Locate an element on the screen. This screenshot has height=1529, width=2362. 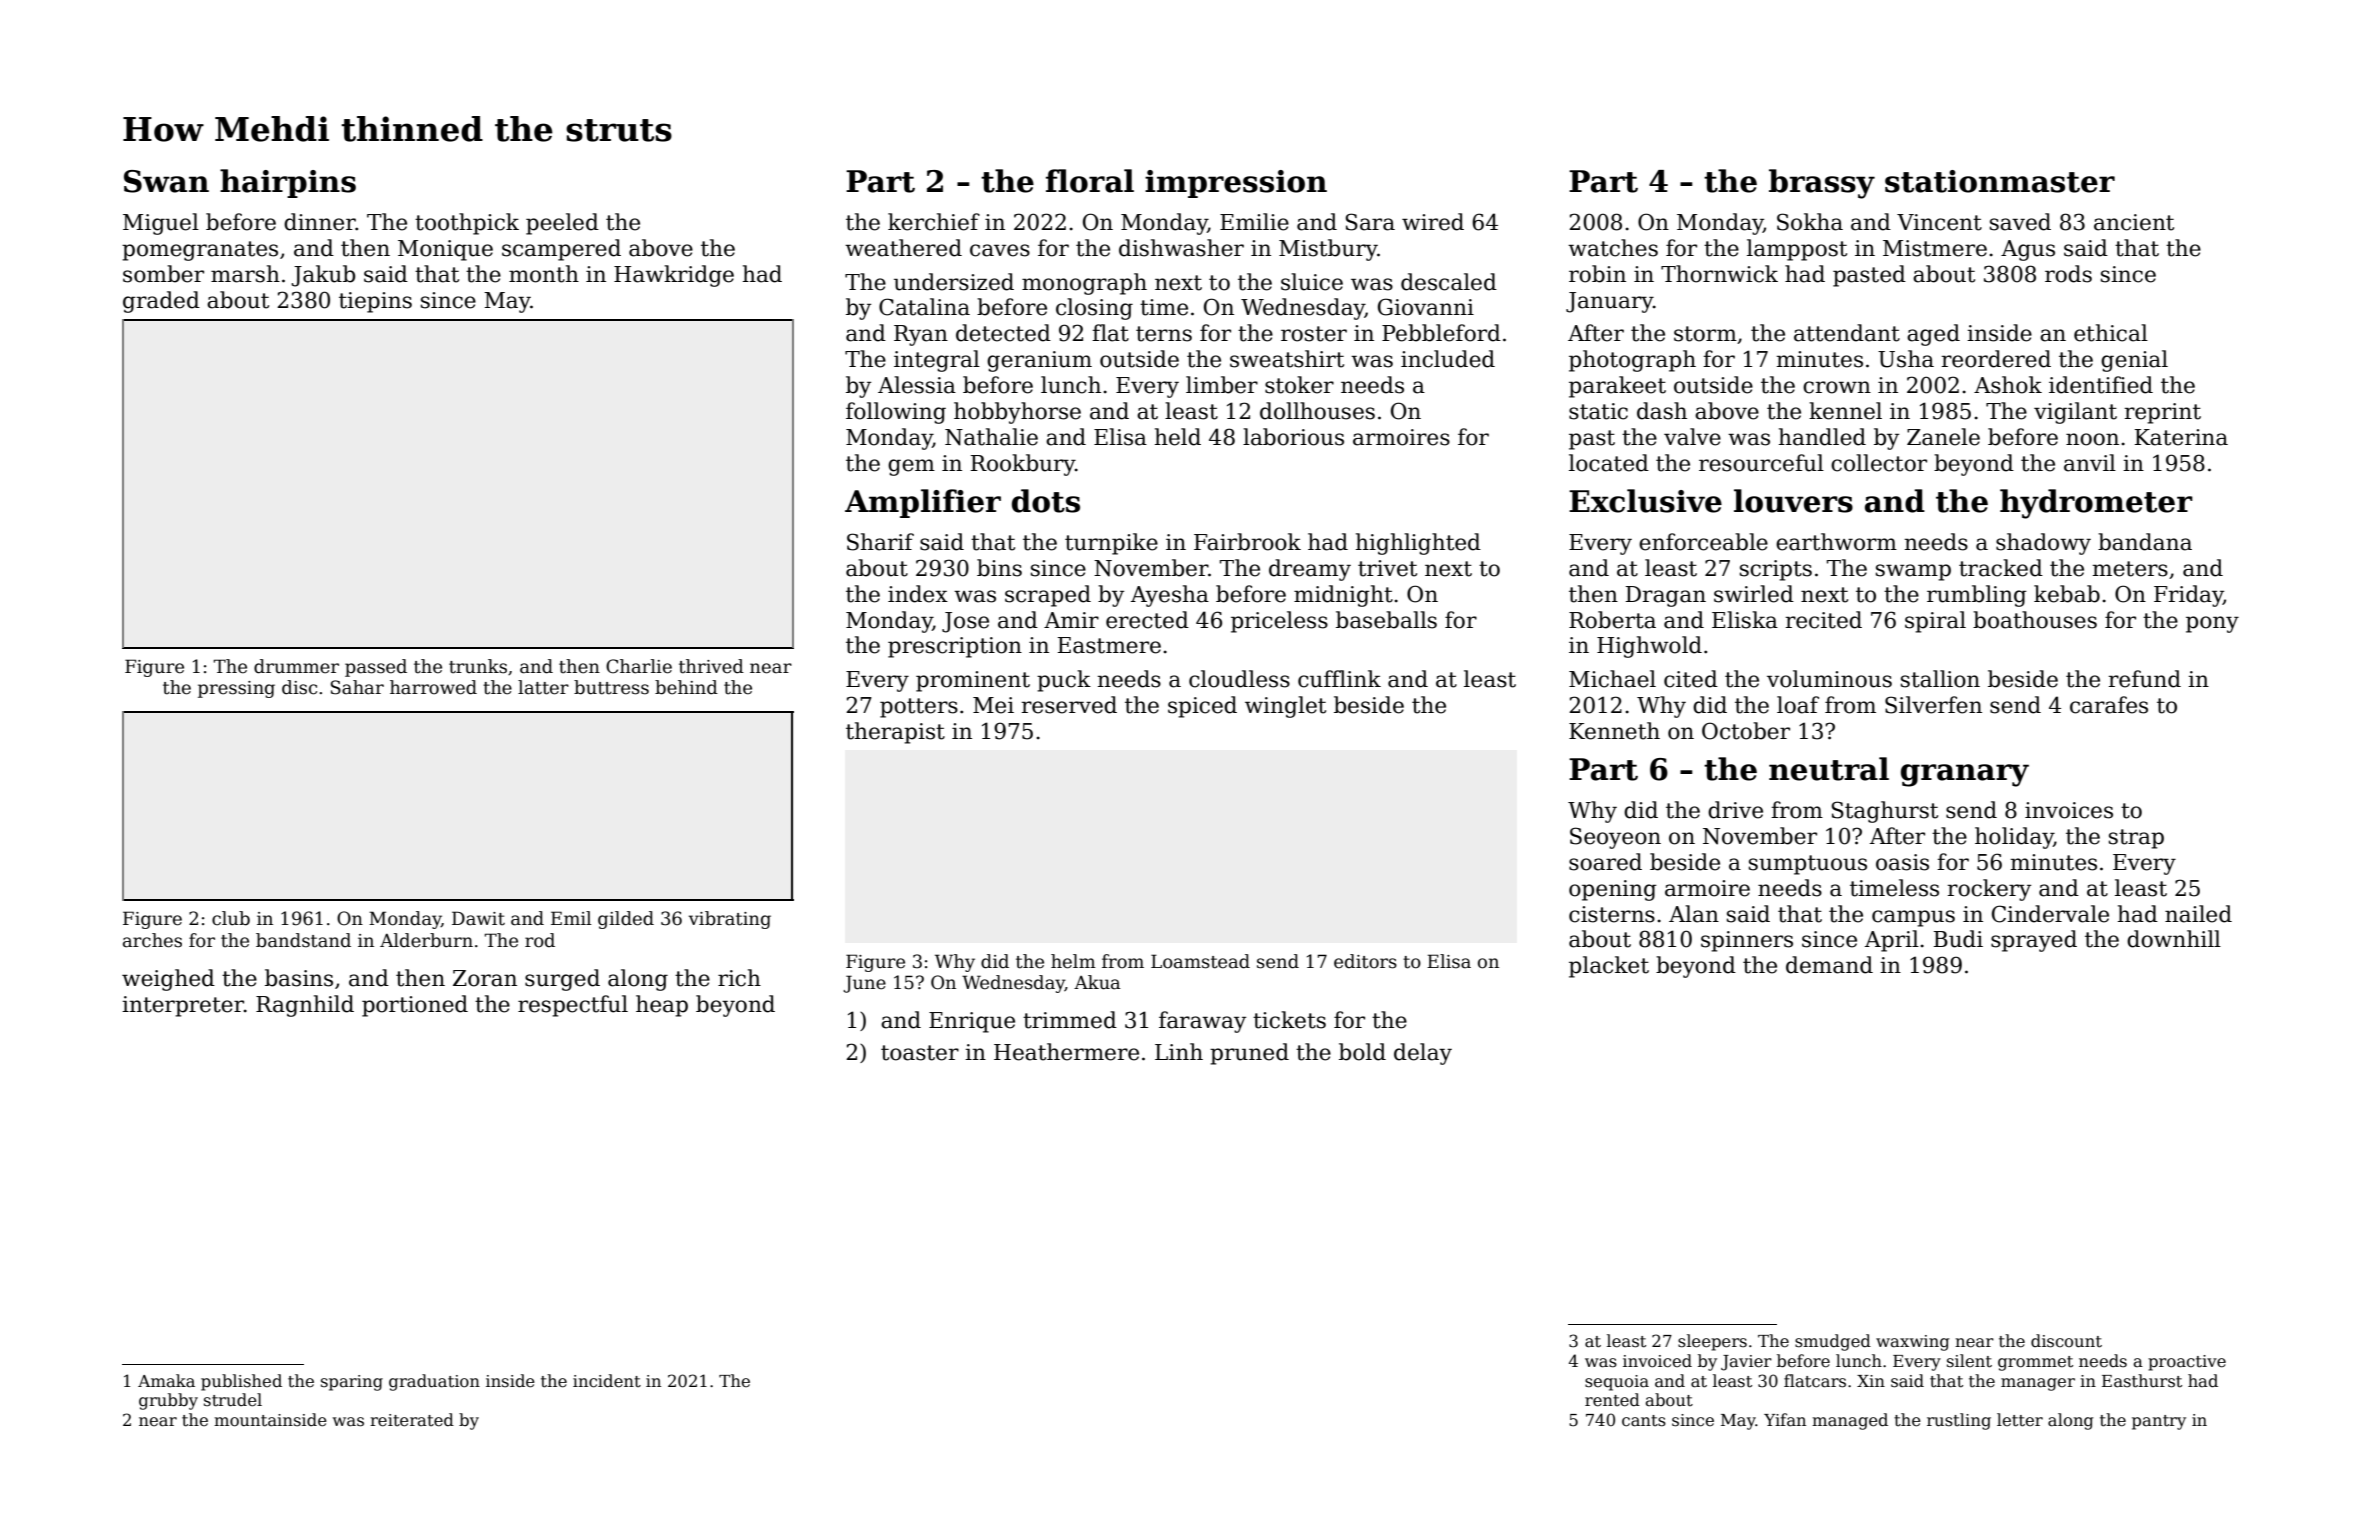
reiterated is located at coordinates (412, 1420).
